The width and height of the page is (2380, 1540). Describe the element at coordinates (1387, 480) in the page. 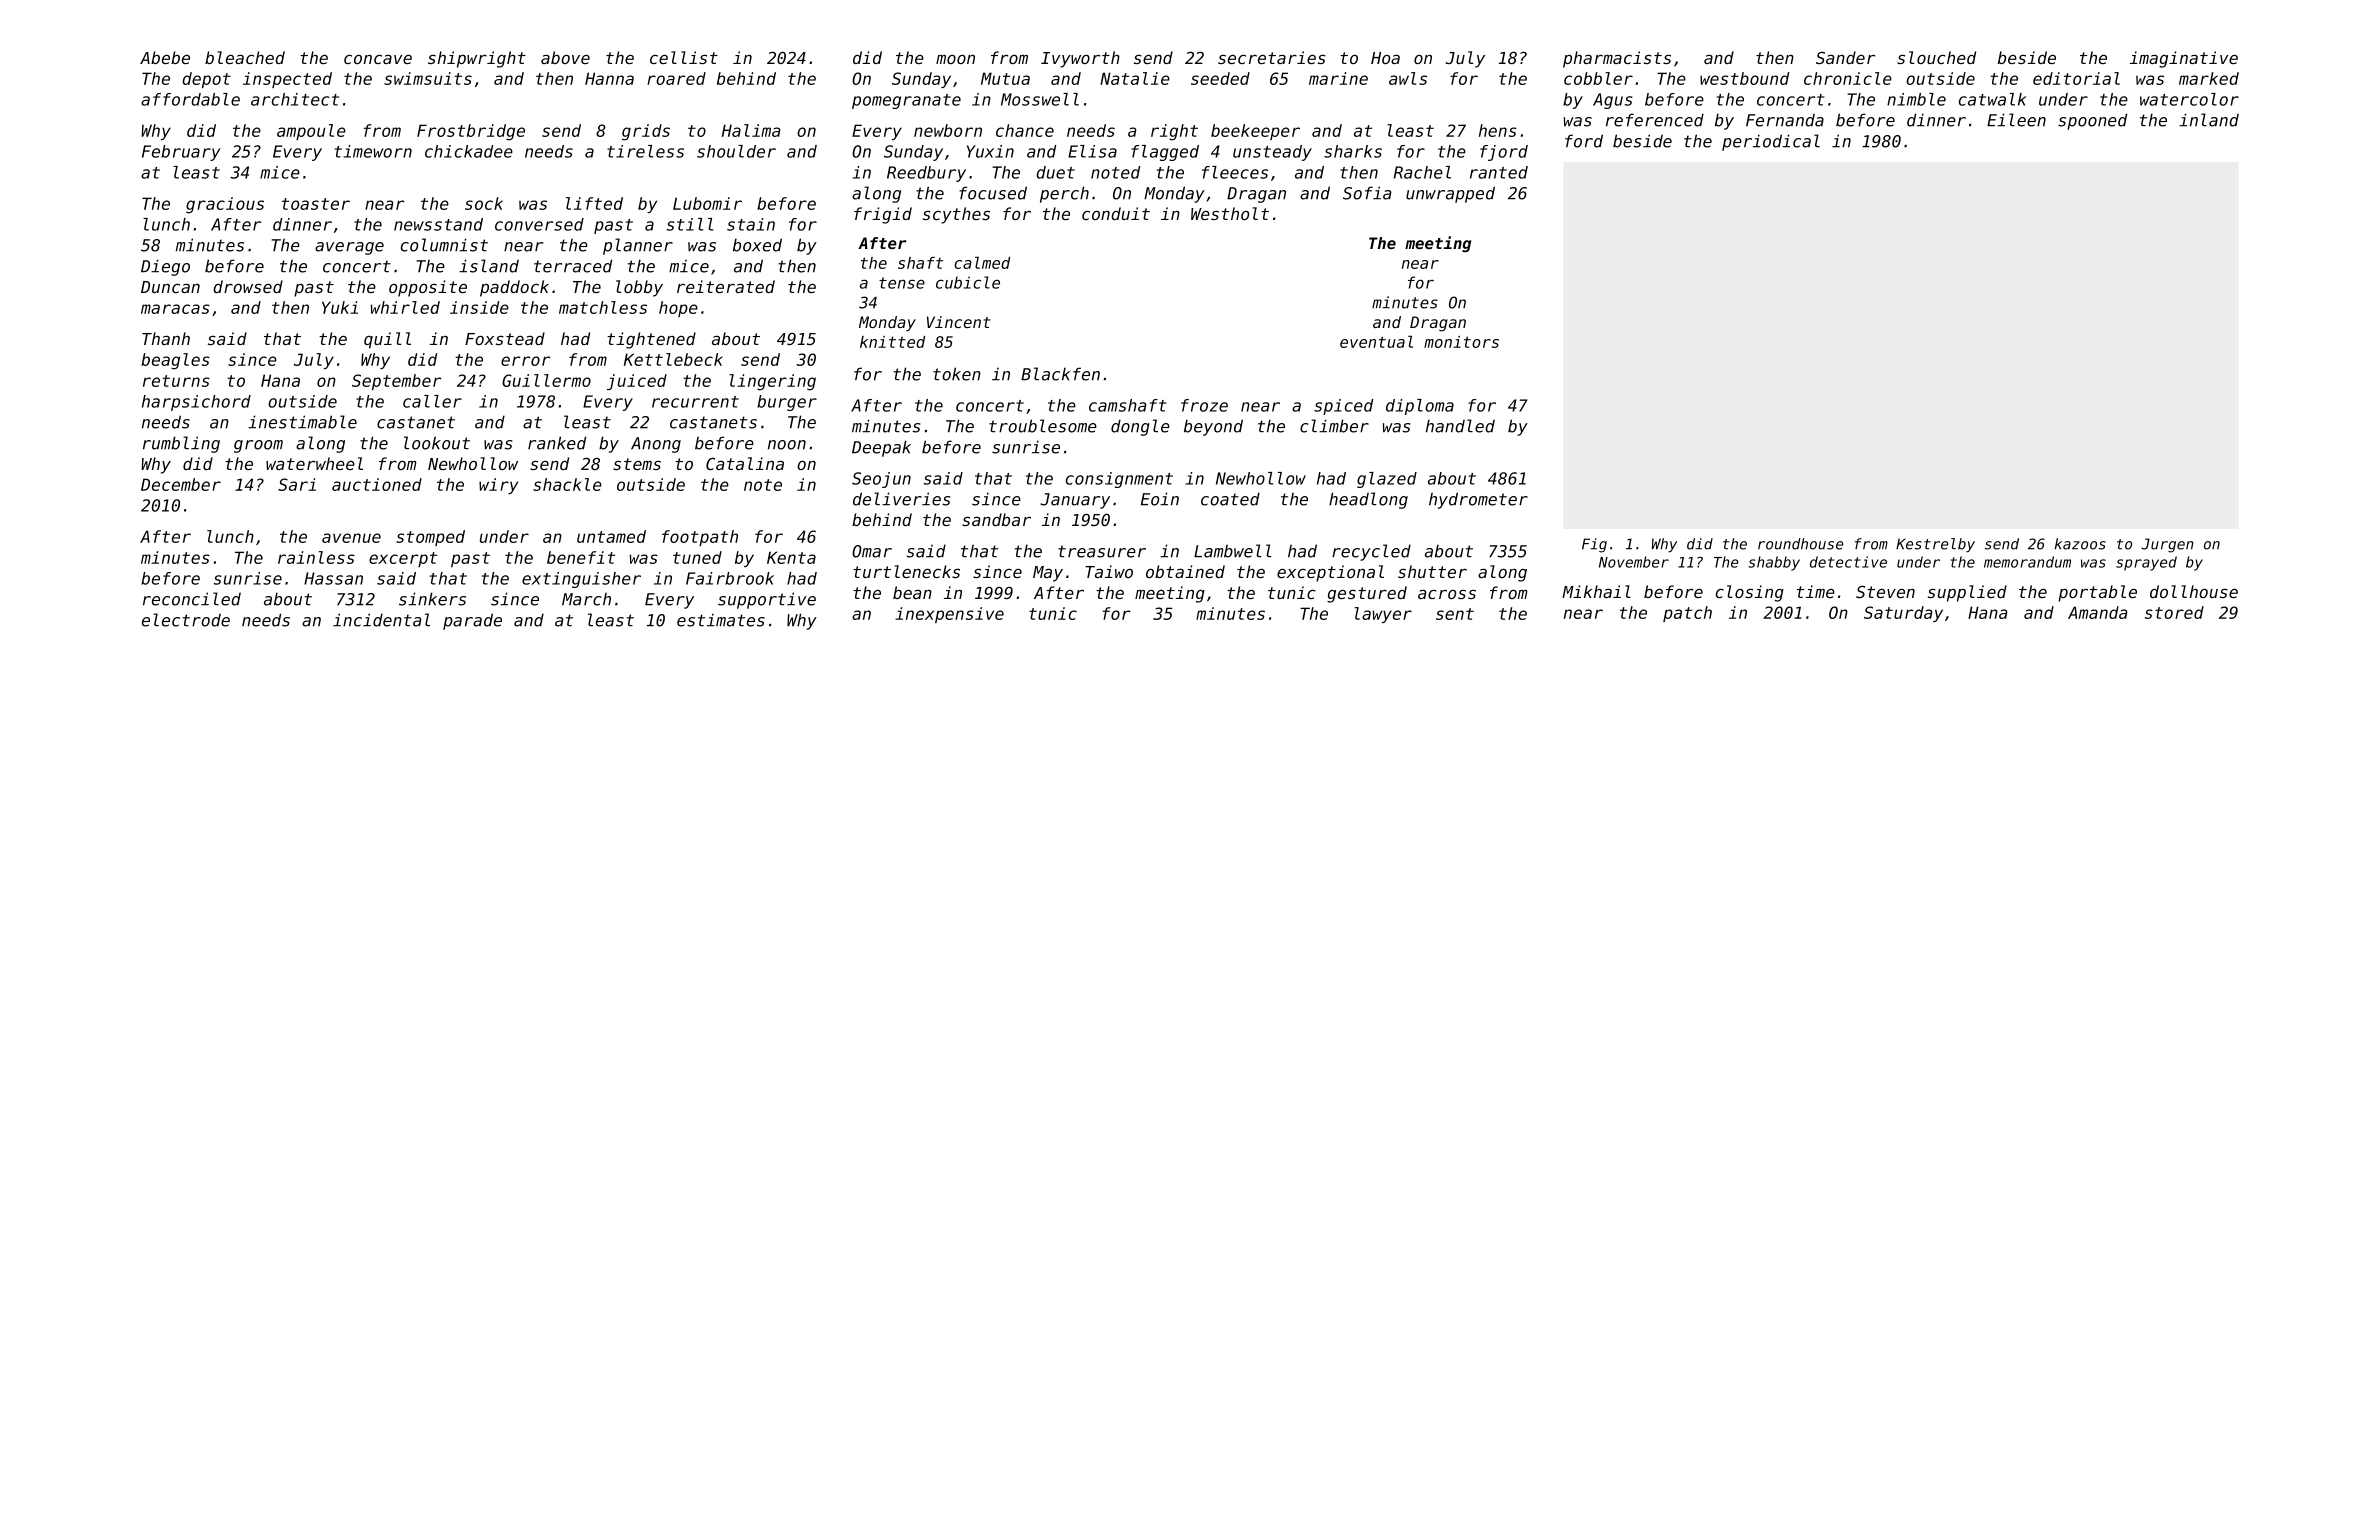

I see `glazed` at that location.
